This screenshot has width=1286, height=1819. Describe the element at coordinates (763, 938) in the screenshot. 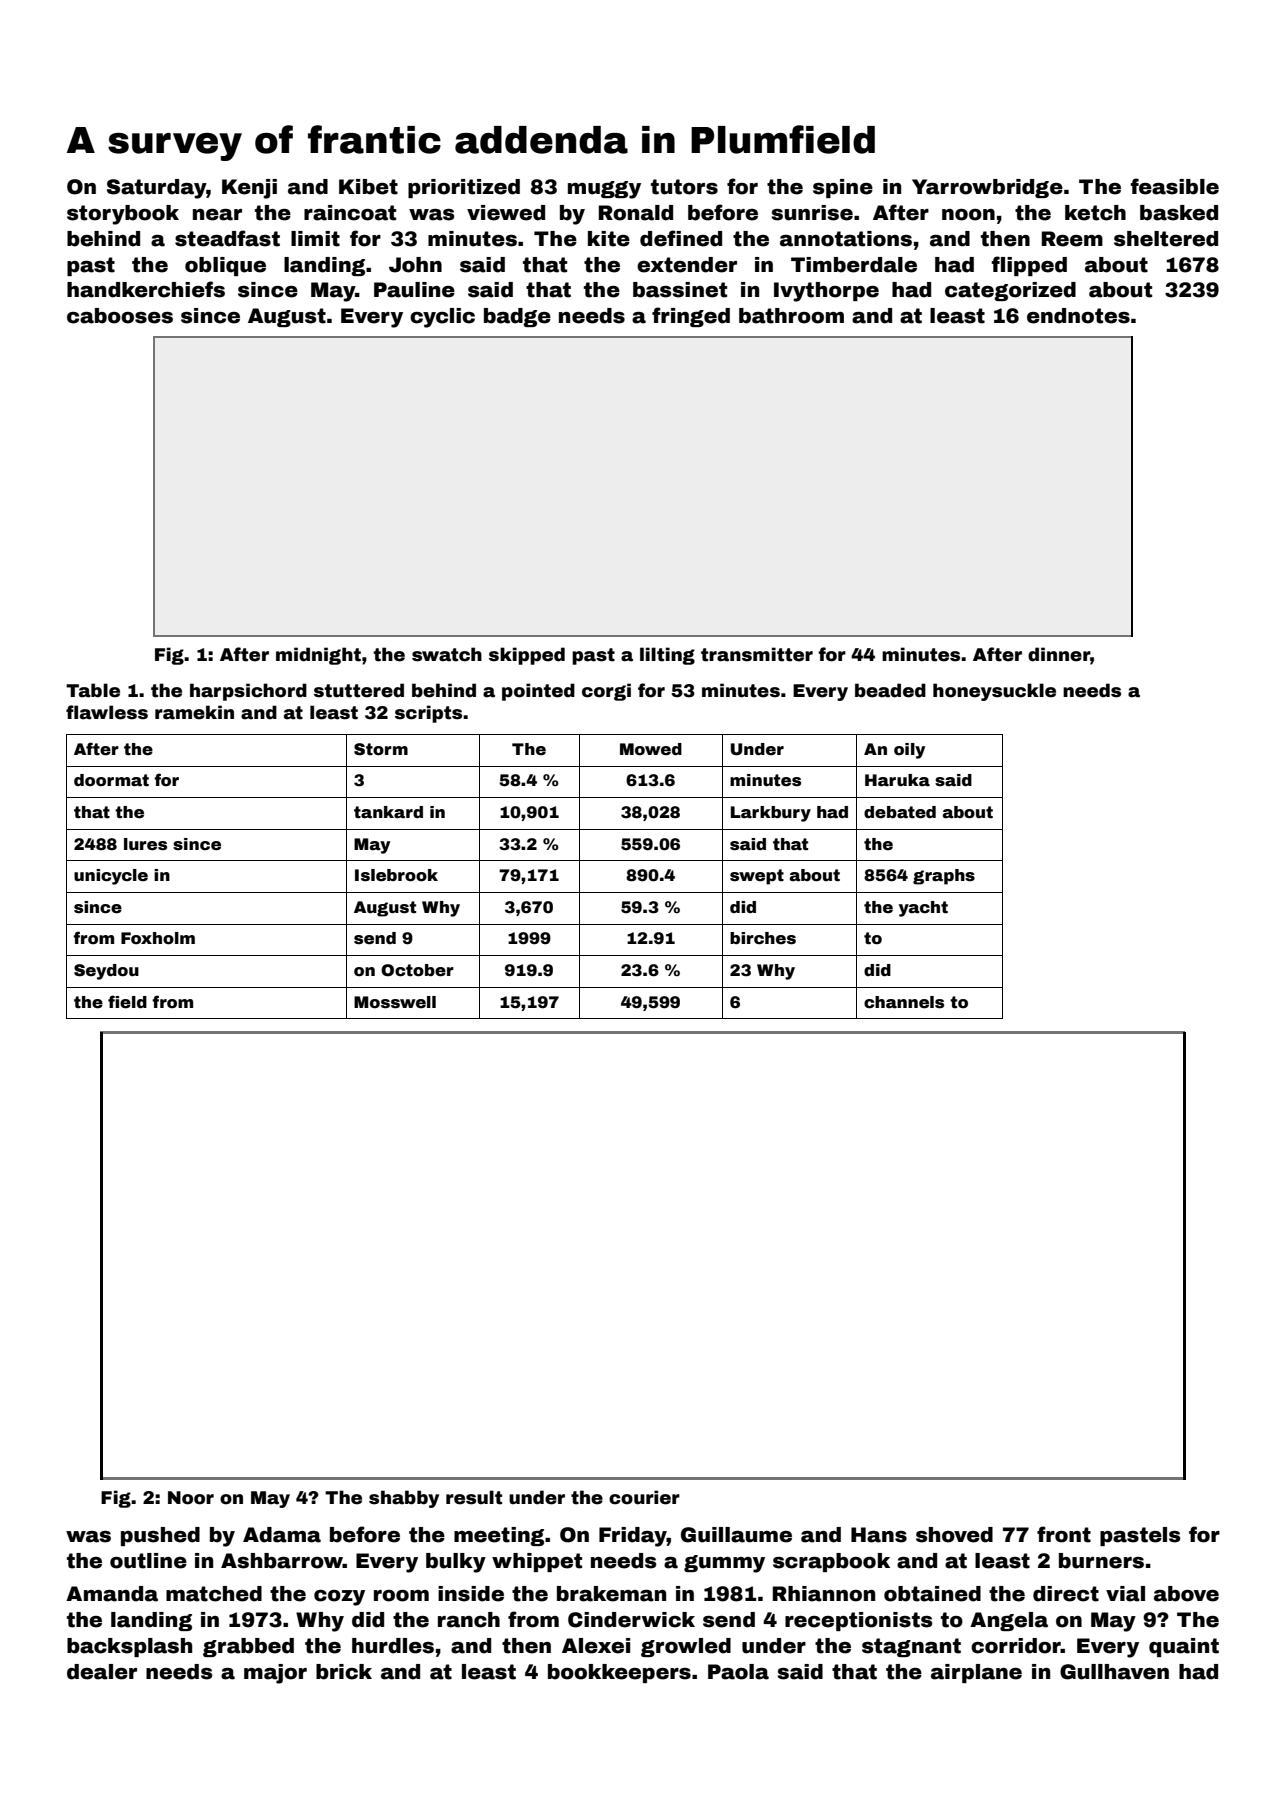

I see `birches` at that location.
